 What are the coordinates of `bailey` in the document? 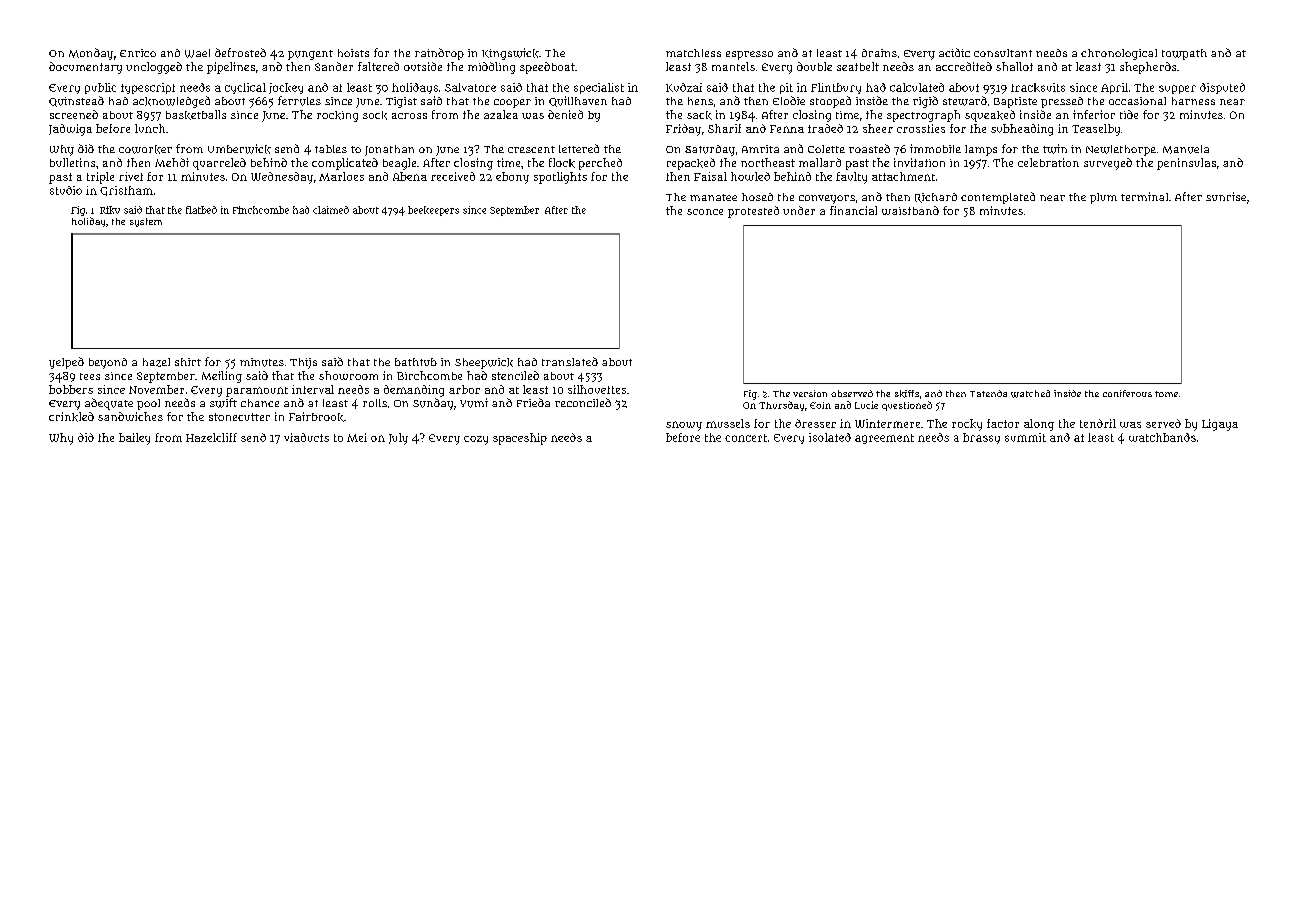 It's located at (134, 439).
